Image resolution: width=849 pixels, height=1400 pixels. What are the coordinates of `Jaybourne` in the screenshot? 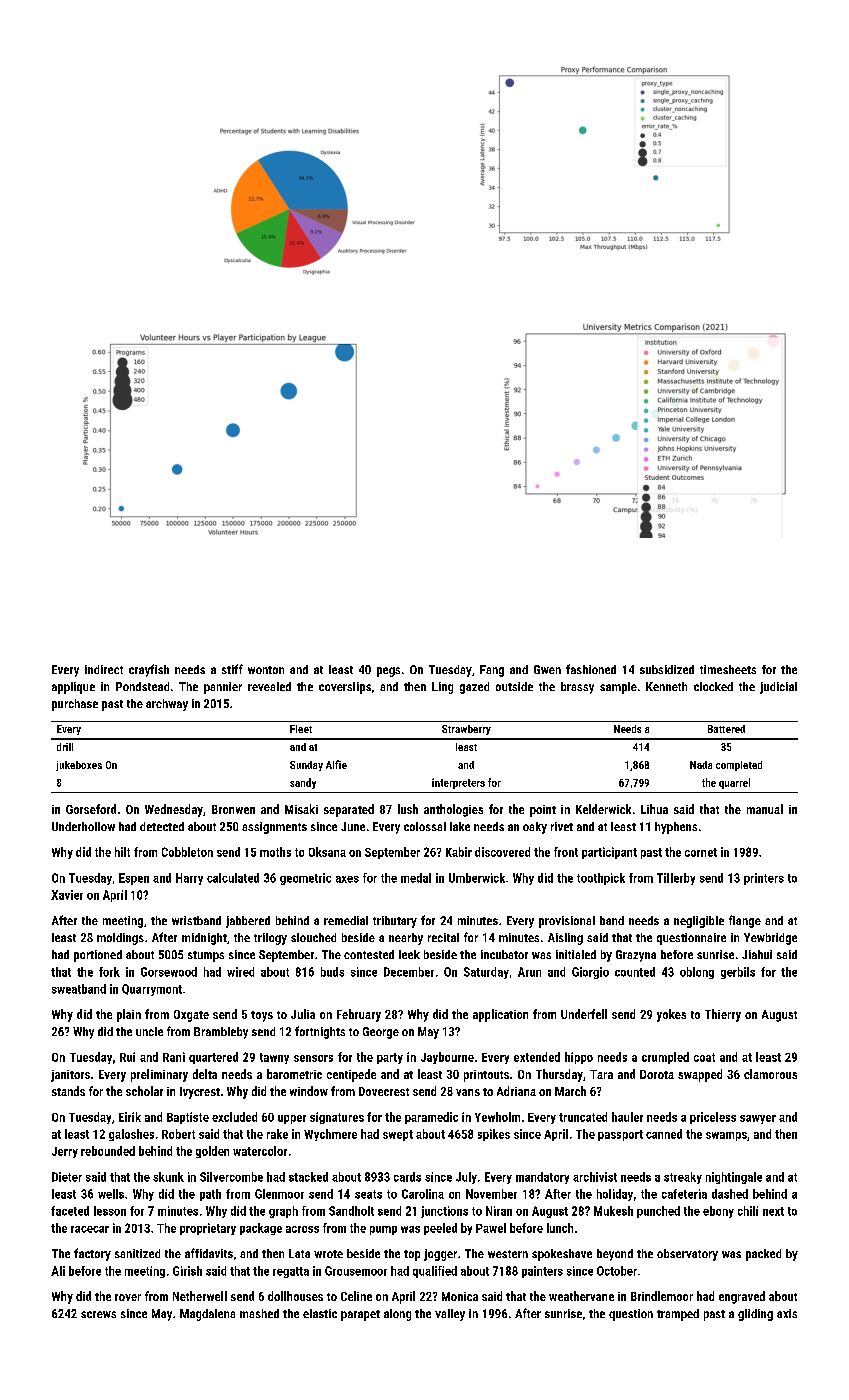 It's located at (447, 1058).
